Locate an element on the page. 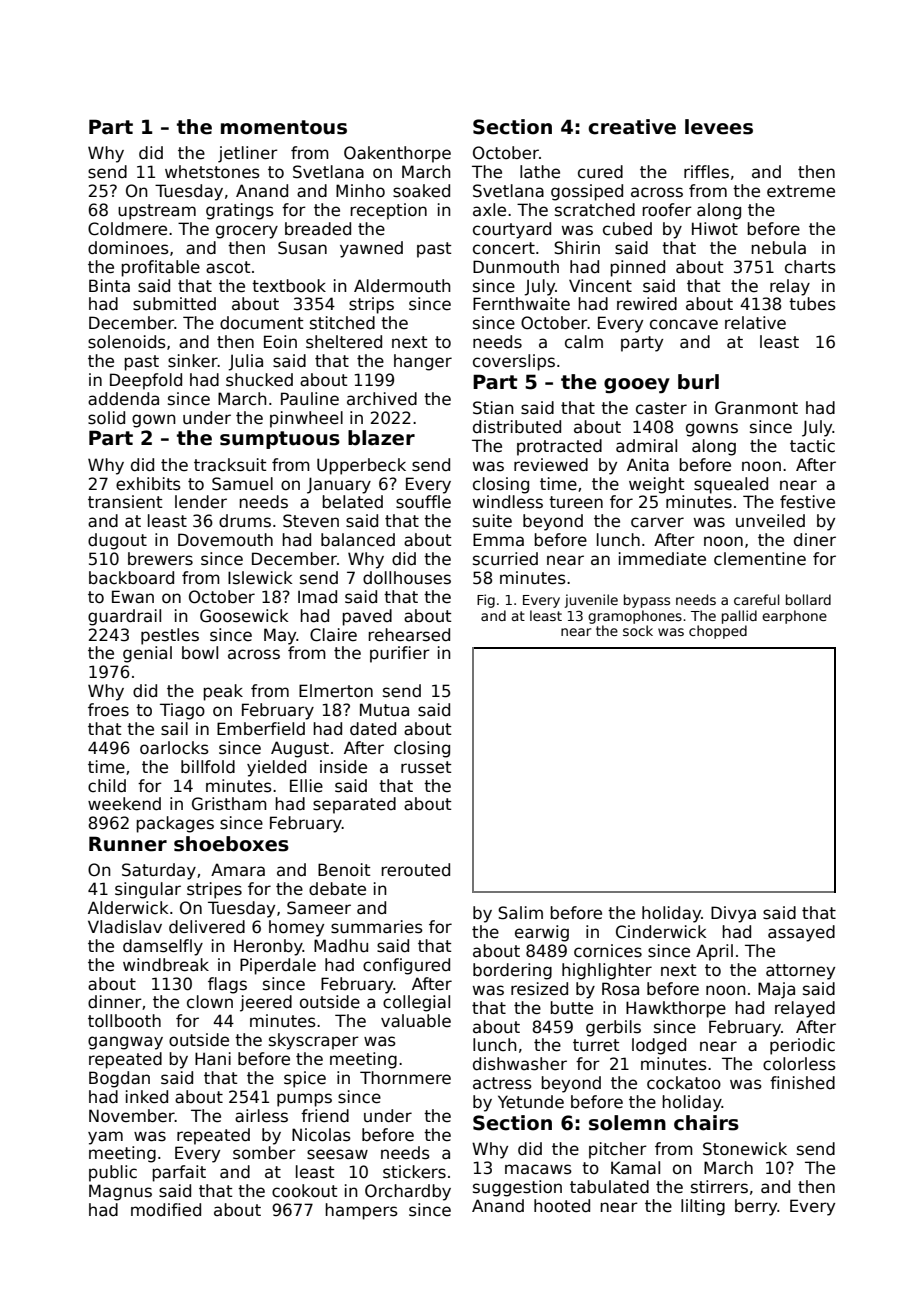 This image has height=1308, width=924. whetstones is located at coordinates (212, 172).
